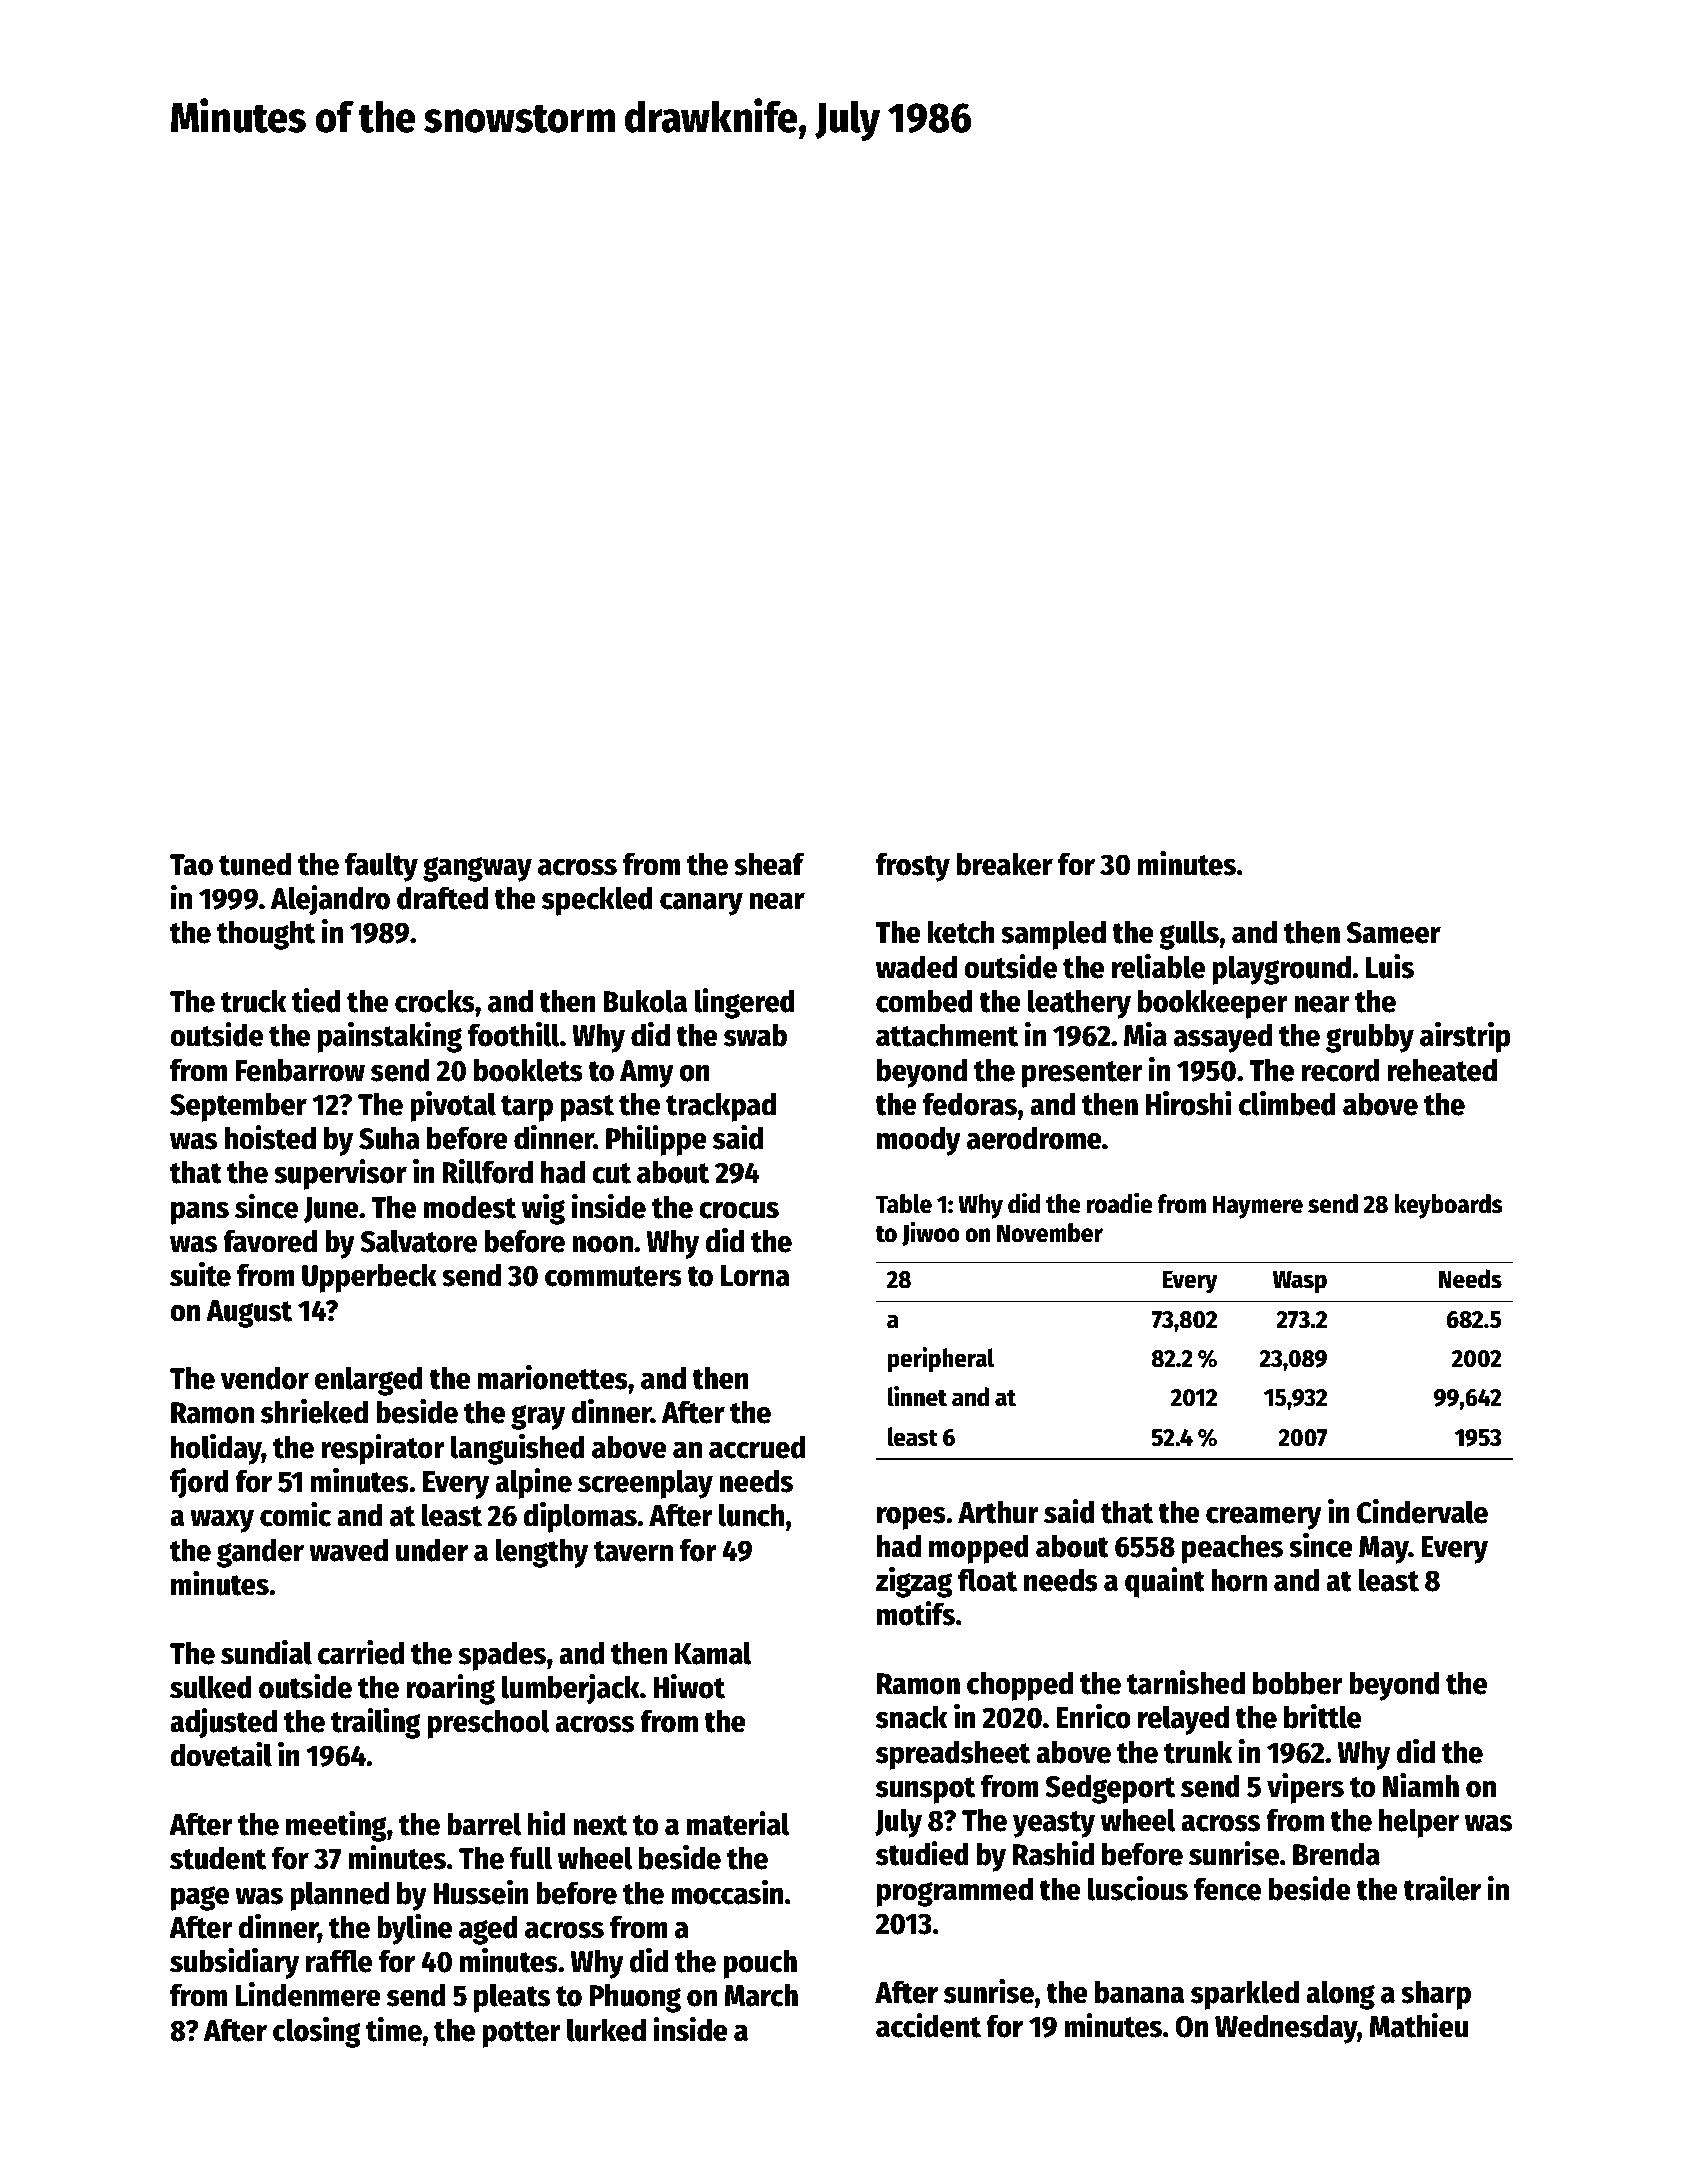 This page has height=2178, width=1683. I want to click on aged, so click(488, 1930).
